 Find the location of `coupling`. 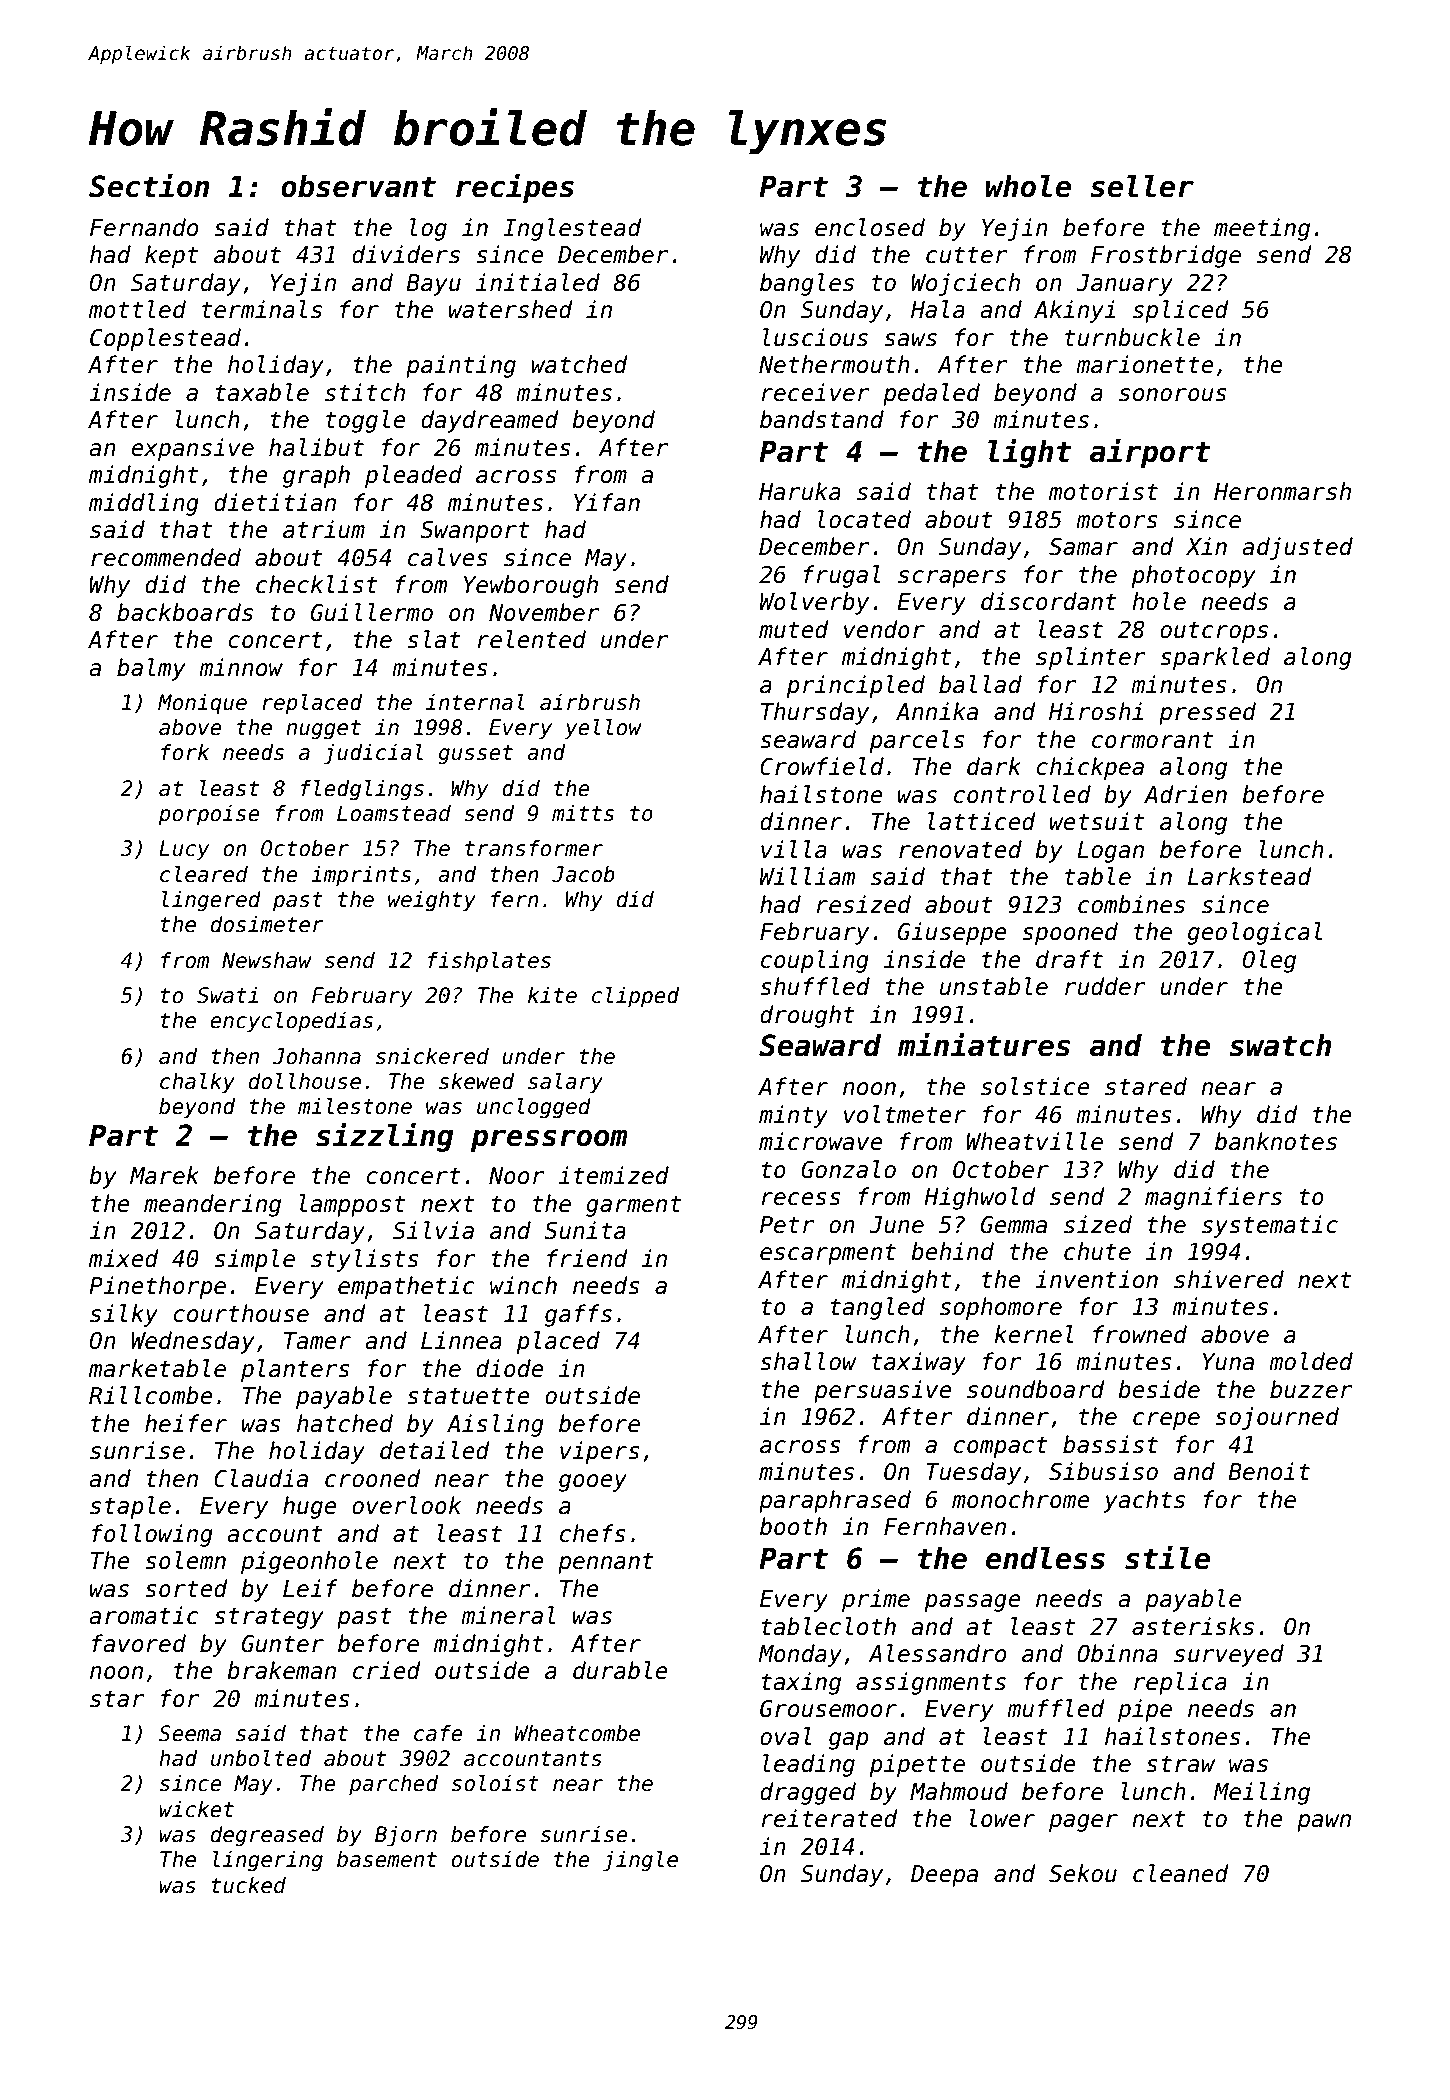

coupling is located at coordinates (815, 961).
